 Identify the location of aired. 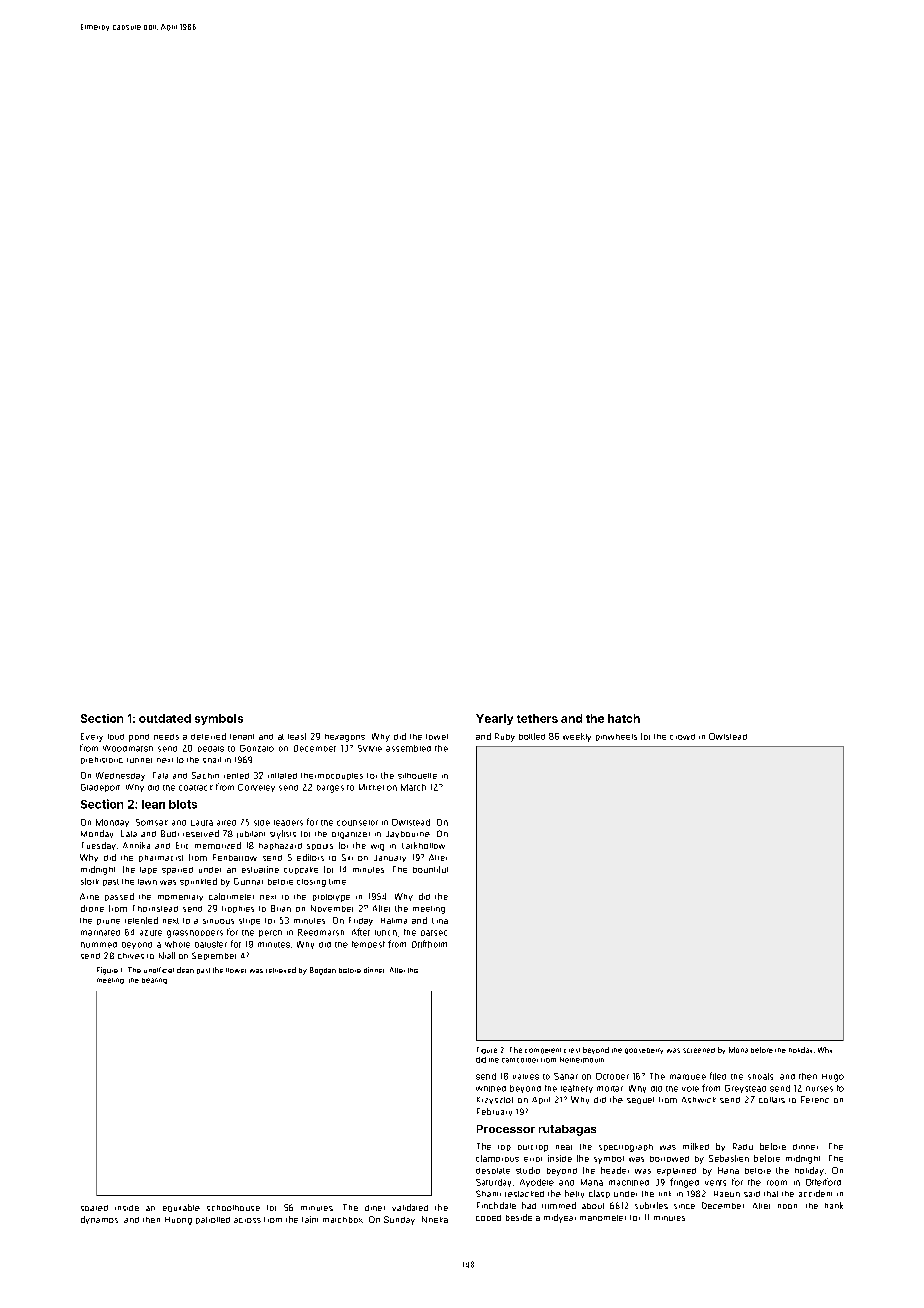
(226, 823).
